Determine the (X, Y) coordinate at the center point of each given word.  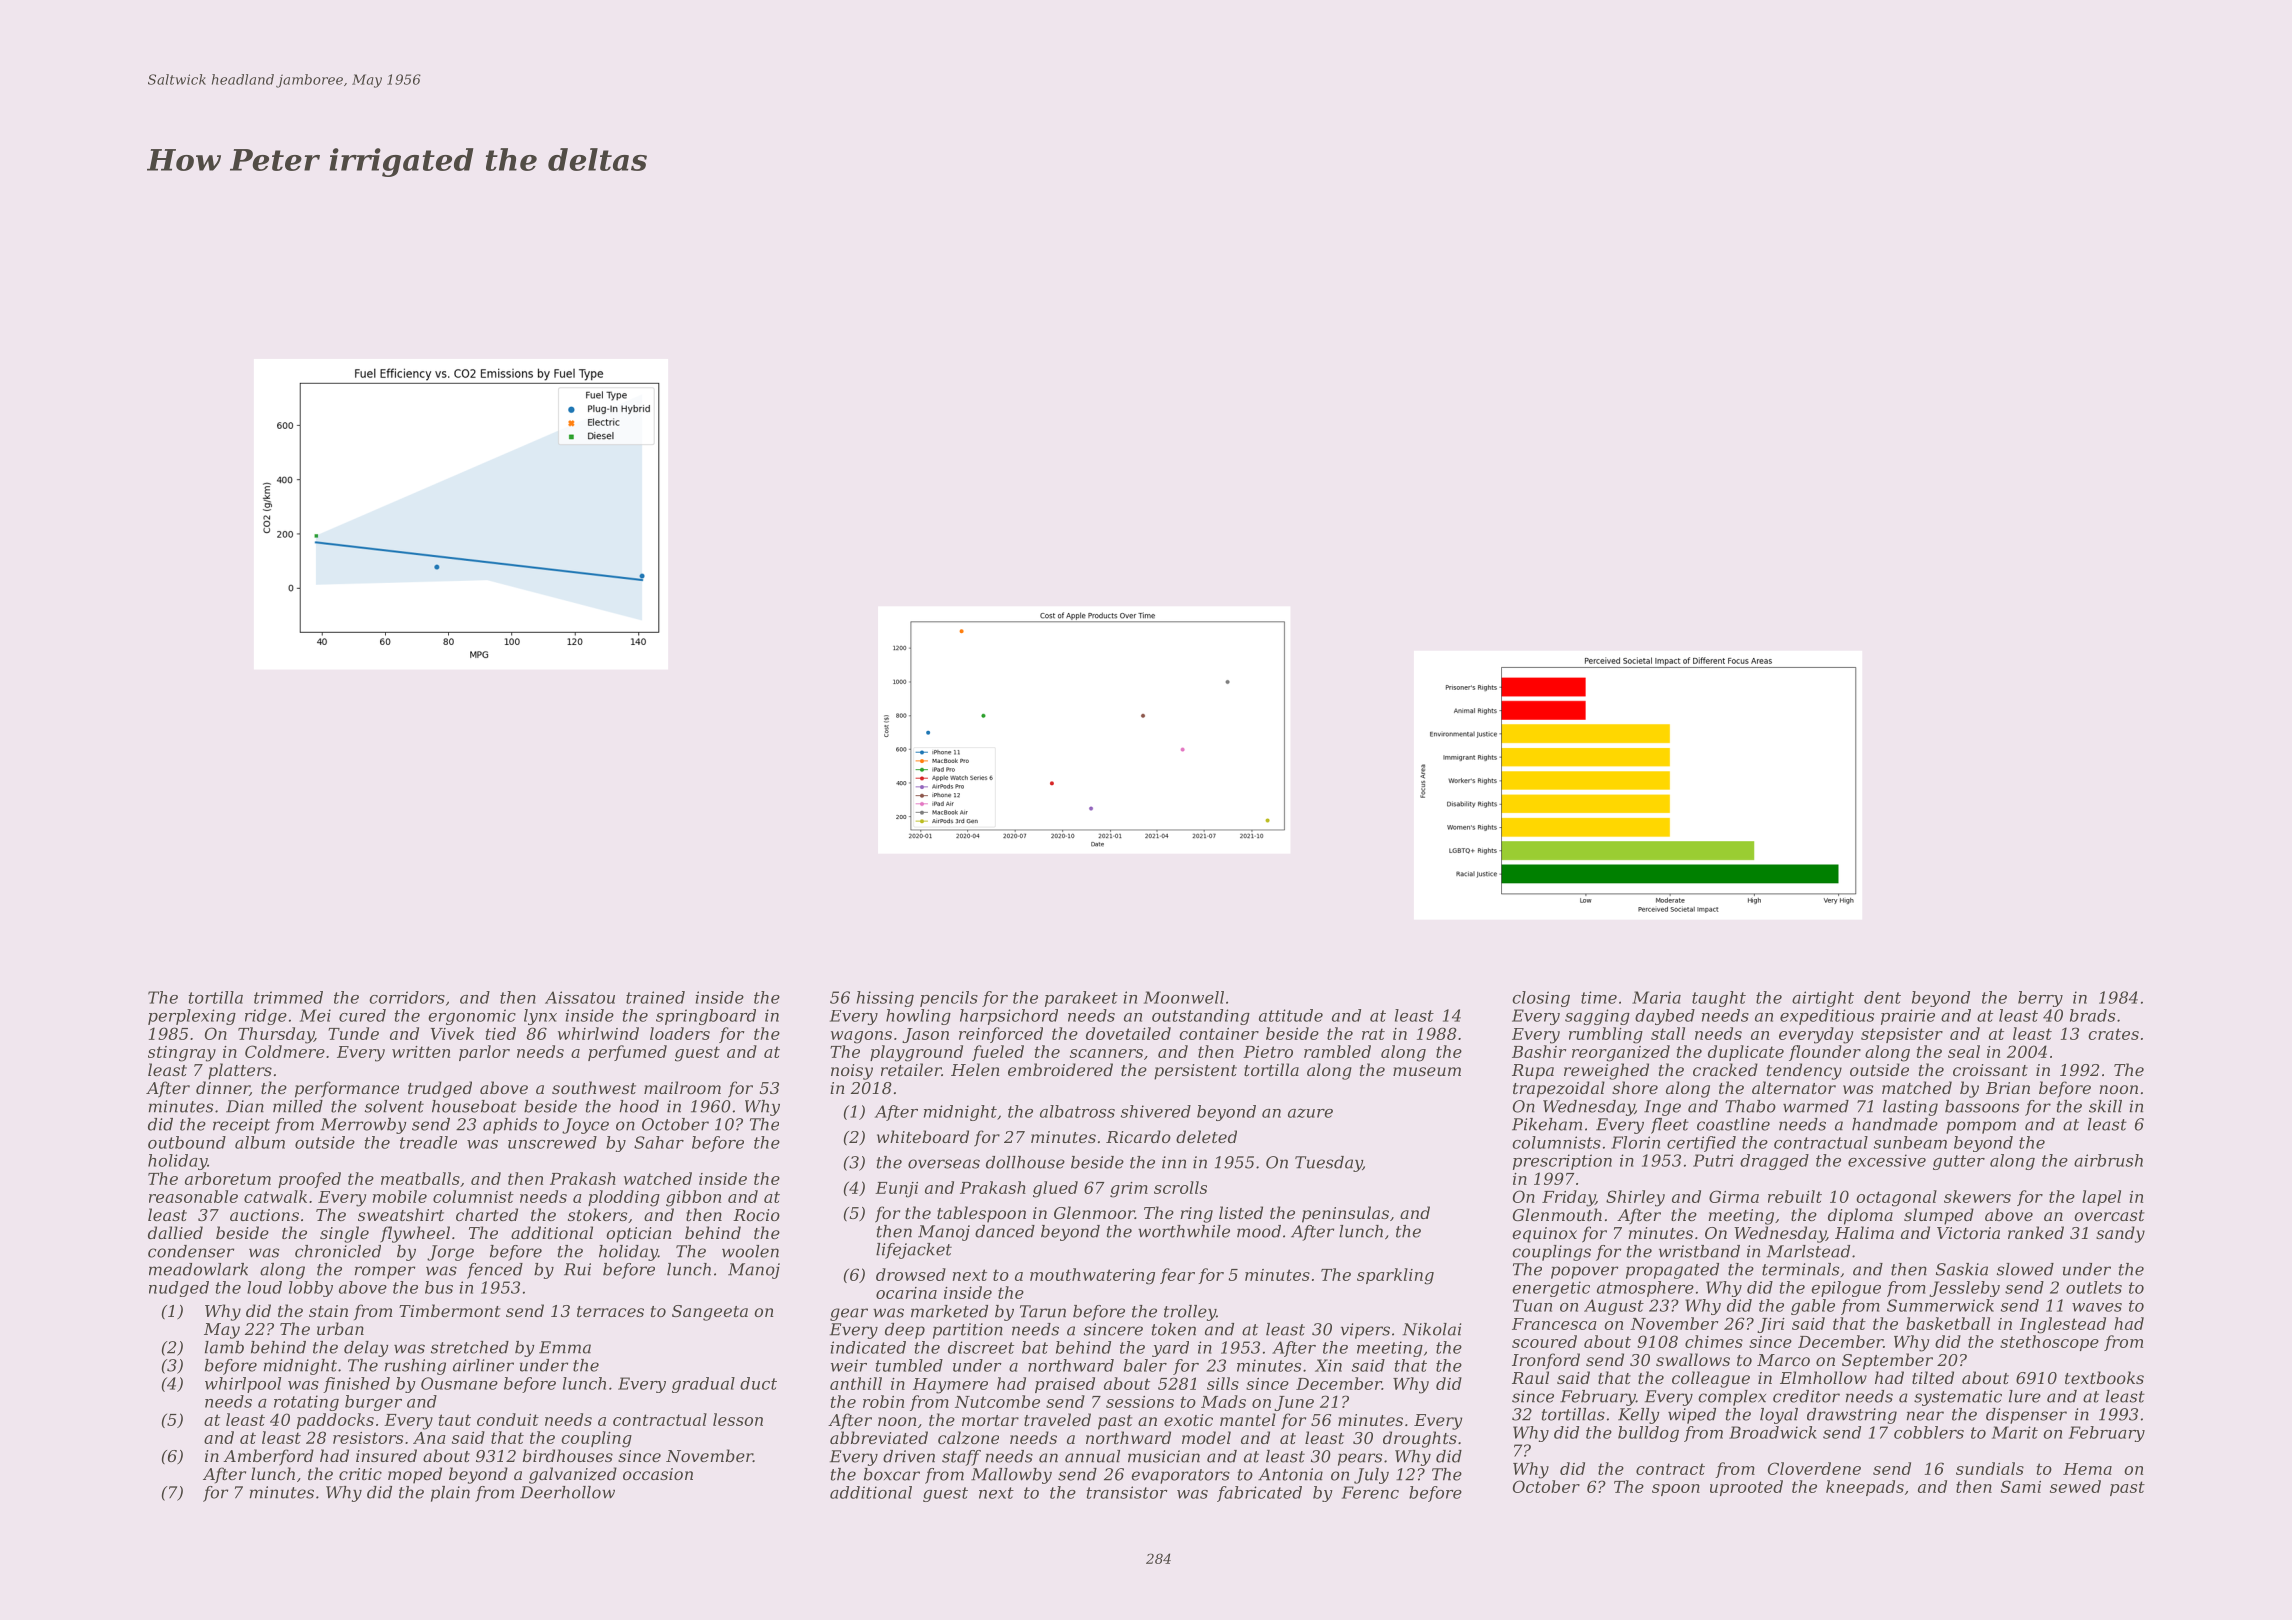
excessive (1887, 1160)
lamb (224, 1347)
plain (450, 1494)
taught (1719, 999)
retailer (911, 1069)
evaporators (1180, 1476)
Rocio (756, 1215)
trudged (440, 1089)
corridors (407, 997)
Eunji (896, 1190)
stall (1668, 1033)
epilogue (1846, 1289)
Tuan (1532, 1305)
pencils (949, 999)
